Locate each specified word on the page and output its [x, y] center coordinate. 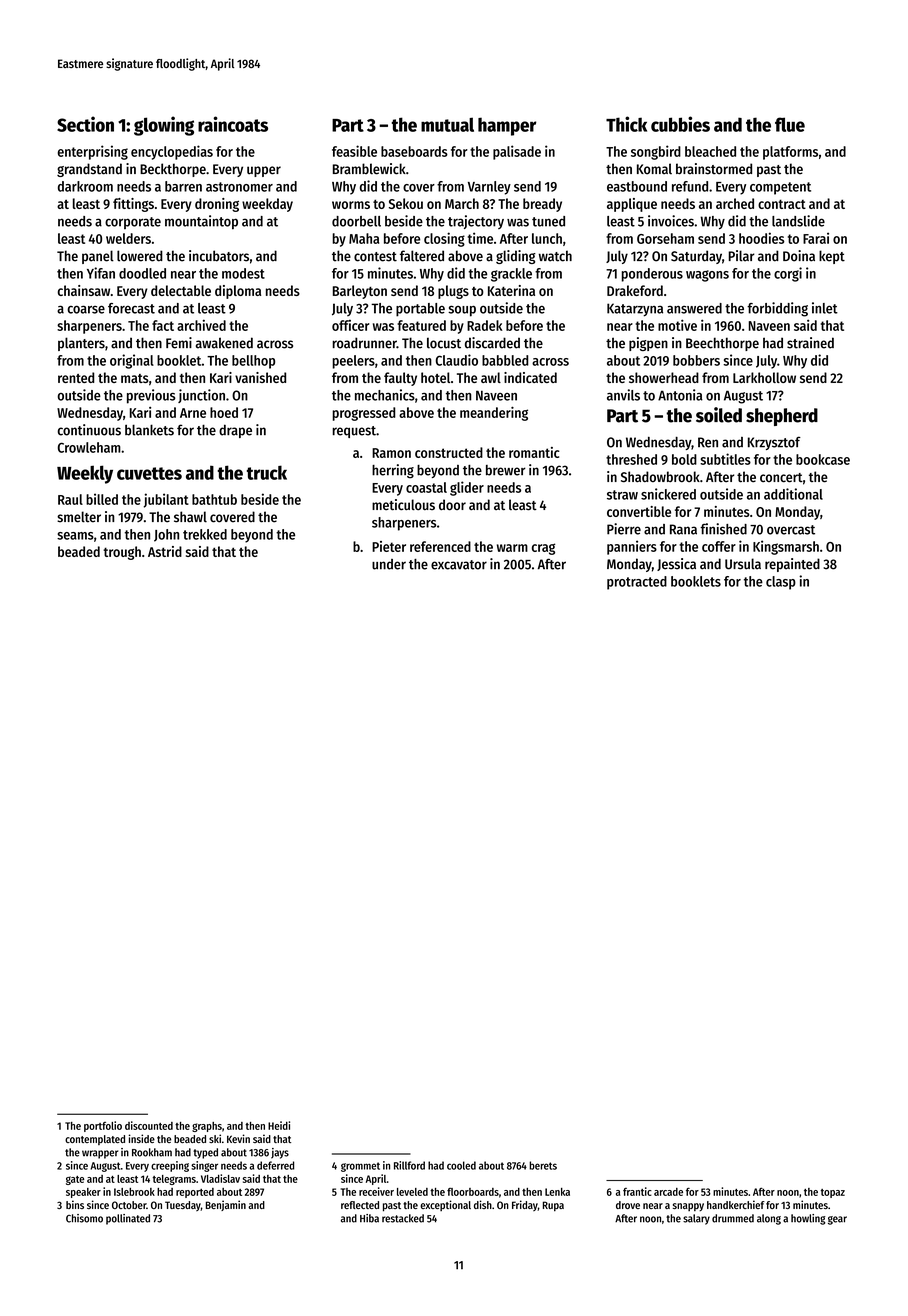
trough [122, 553]
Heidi [279, 1125]
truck [267, 472]
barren [183, 186]
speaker [83, 1193]
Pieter [389, 546]
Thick [626, 124]
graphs [207, 1127]
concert [781, 478]
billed [102, 499]
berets [543, 1165]
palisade [517, 152]
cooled [461, 1165]
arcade [668, 1192]
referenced [440, 546]
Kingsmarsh [786, 547]
